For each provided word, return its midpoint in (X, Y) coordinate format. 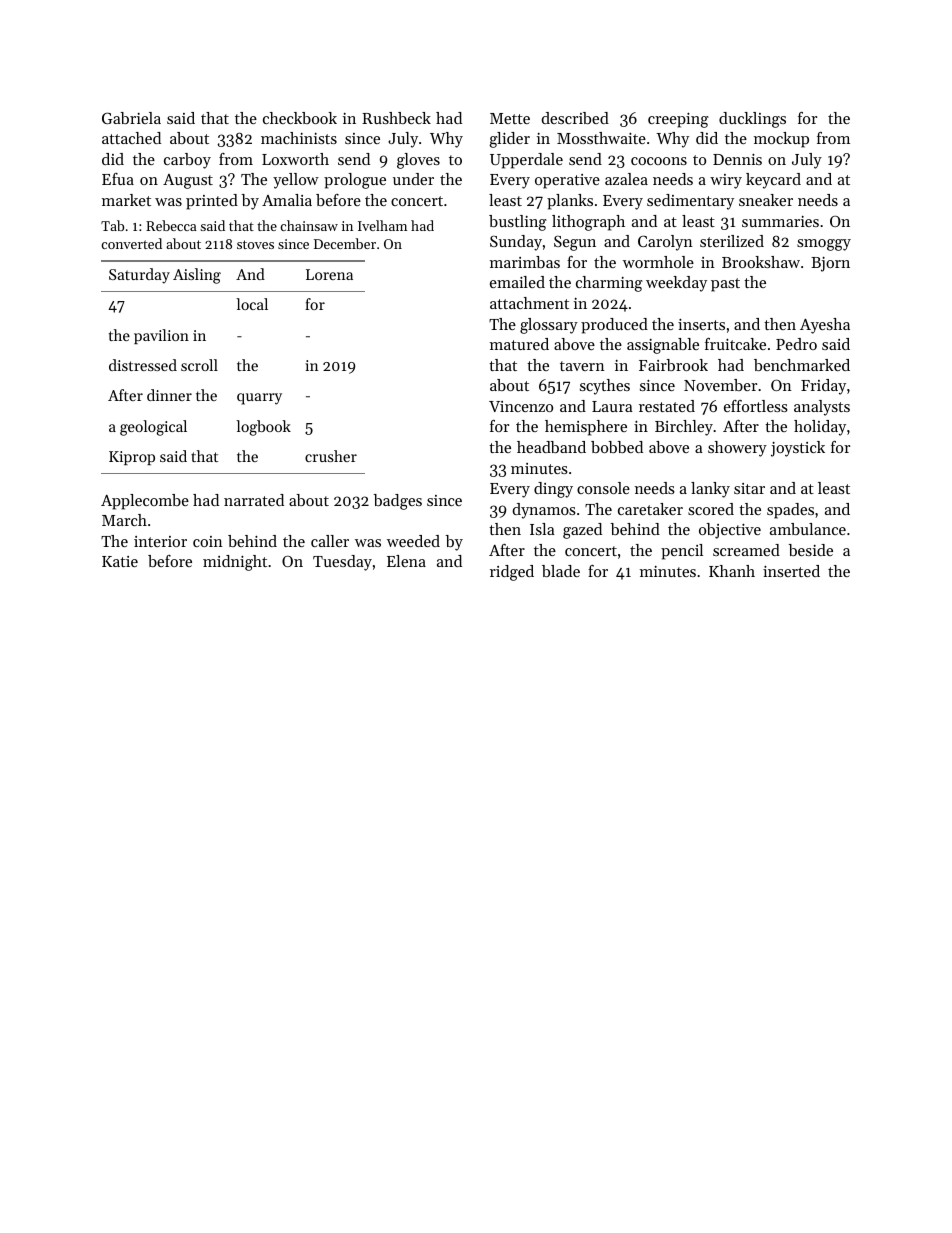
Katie (120, 561)
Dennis (737, 159)
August (188, 181)
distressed (143, 365)
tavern (582, 366)
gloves (418, 161)
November (720, 385)
